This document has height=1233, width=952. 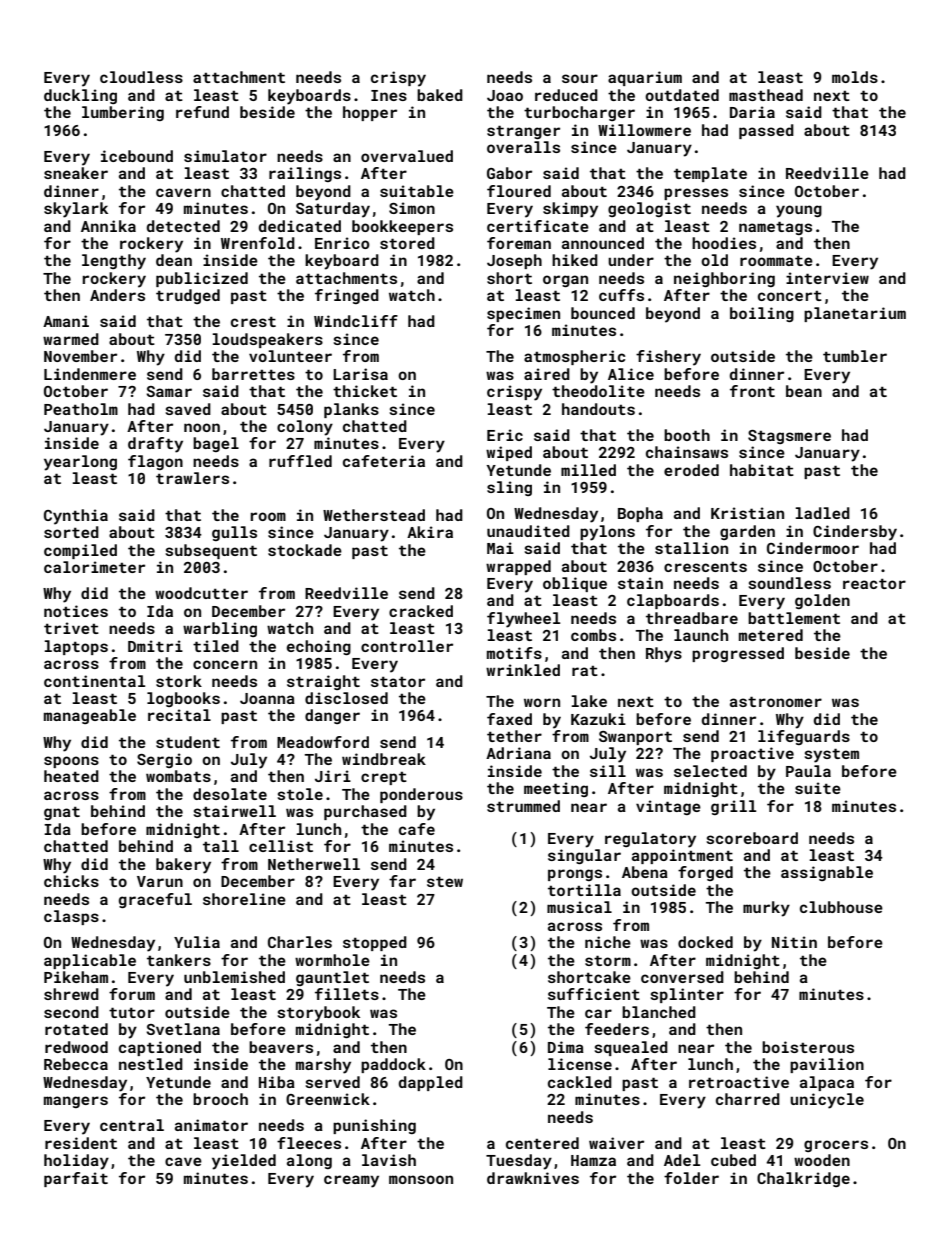 What do you see at coordinates (141, 77) in the document?
I see `cloudless` at bounding box center [141, 77].
